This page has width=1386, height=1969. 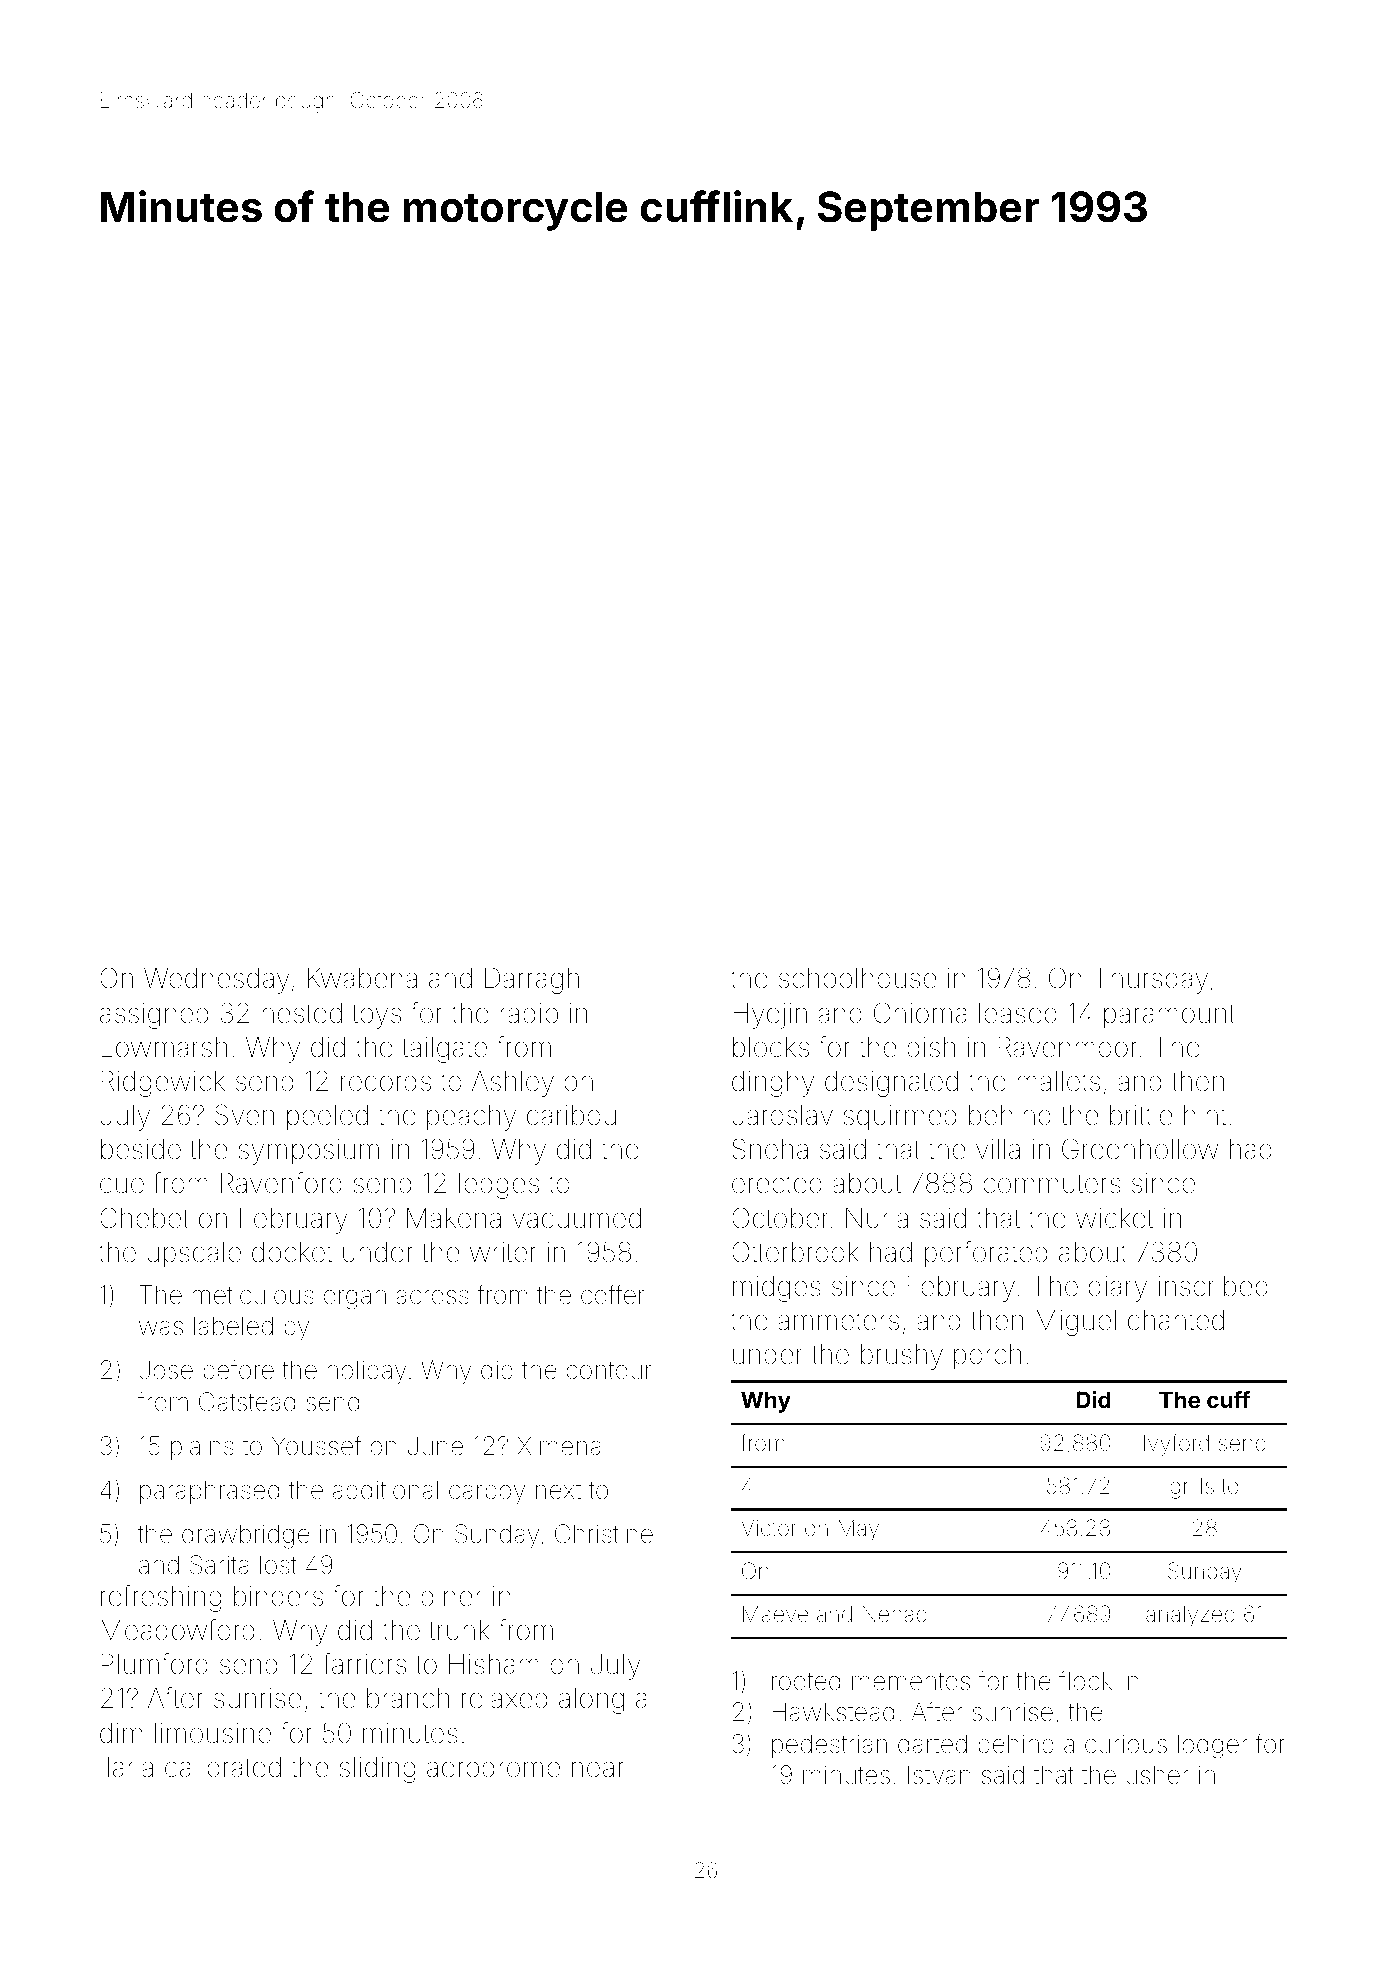 What do you see at coordinates (769, 1528) in the page?
I see `Victor` at bounding box center [769, 1528].
